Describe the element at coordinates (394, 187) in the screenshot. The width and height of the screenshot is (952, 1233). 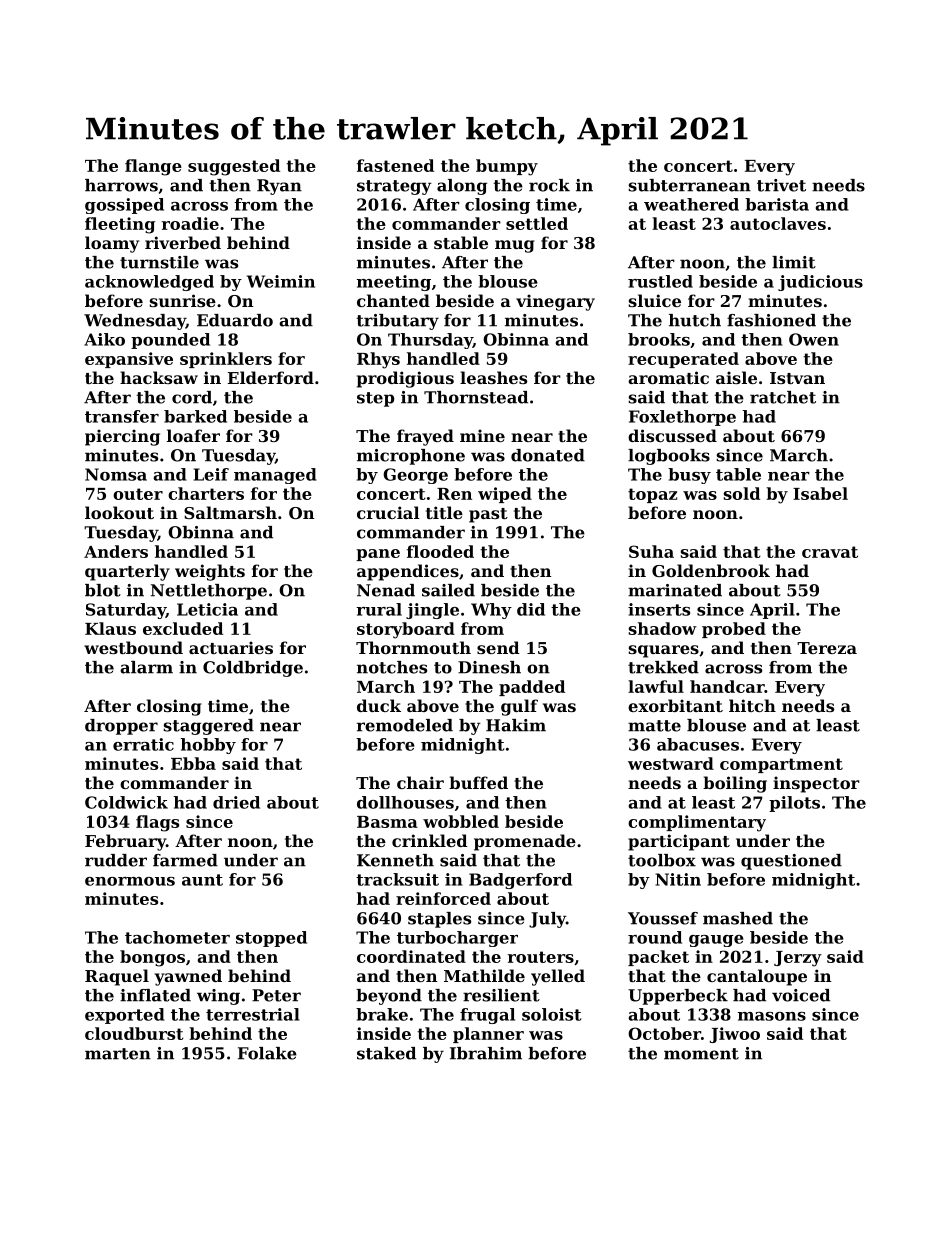
I see `strategy` at that location.
